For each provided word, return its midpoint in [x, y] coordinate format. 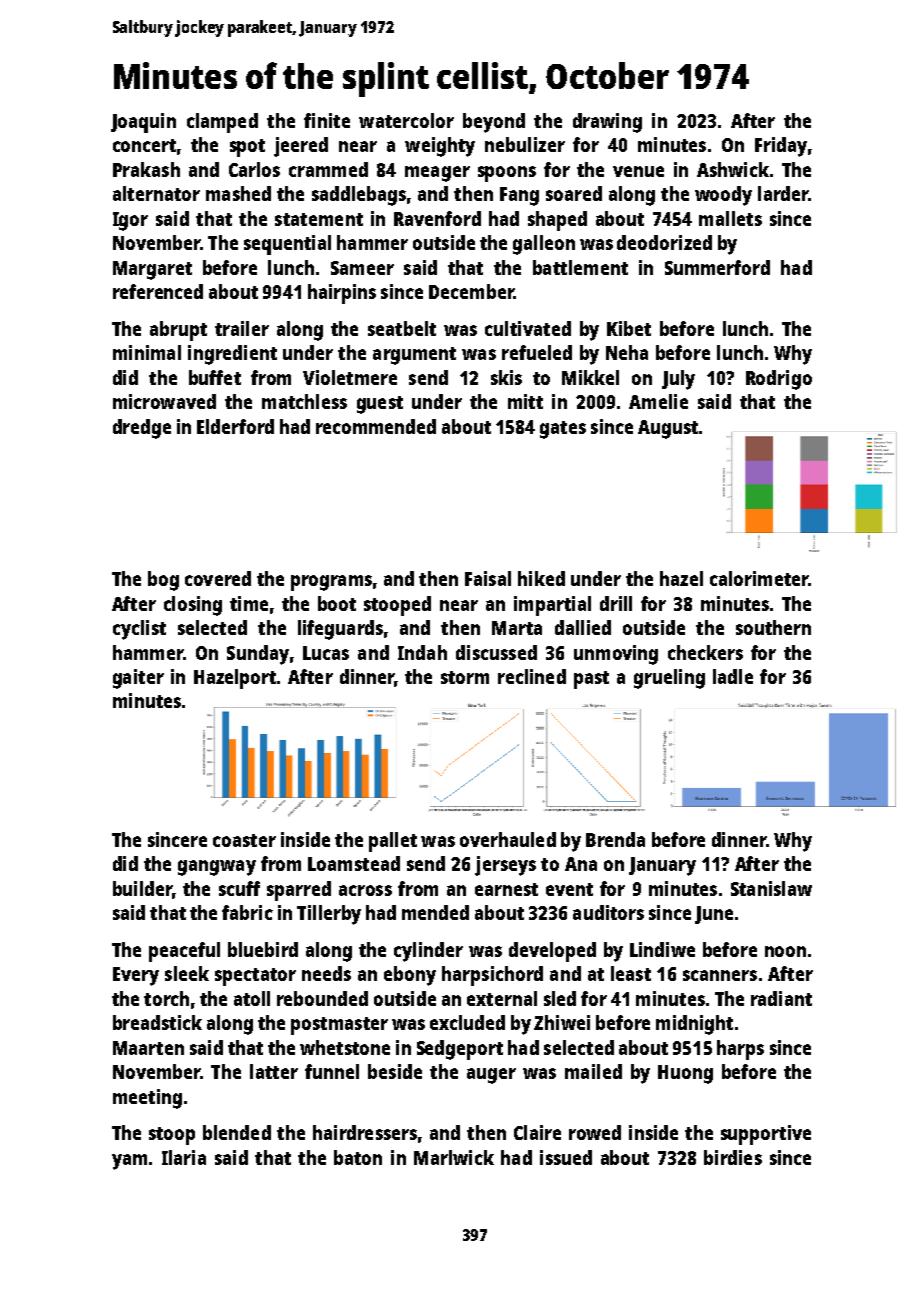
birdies [733, 1157]
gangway [217, 868]
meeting [147, 1099]
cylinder [428, 952]
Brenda [615, 839]
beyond [494, 123]
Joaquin [143, 123]
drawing [607, 123]
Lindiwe [662, 949]
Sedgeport [460, 1050]
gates [563, 430]
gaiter [138, 679]
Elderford [235, 426]
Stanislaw [771, 888]
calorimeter [759, 578]
